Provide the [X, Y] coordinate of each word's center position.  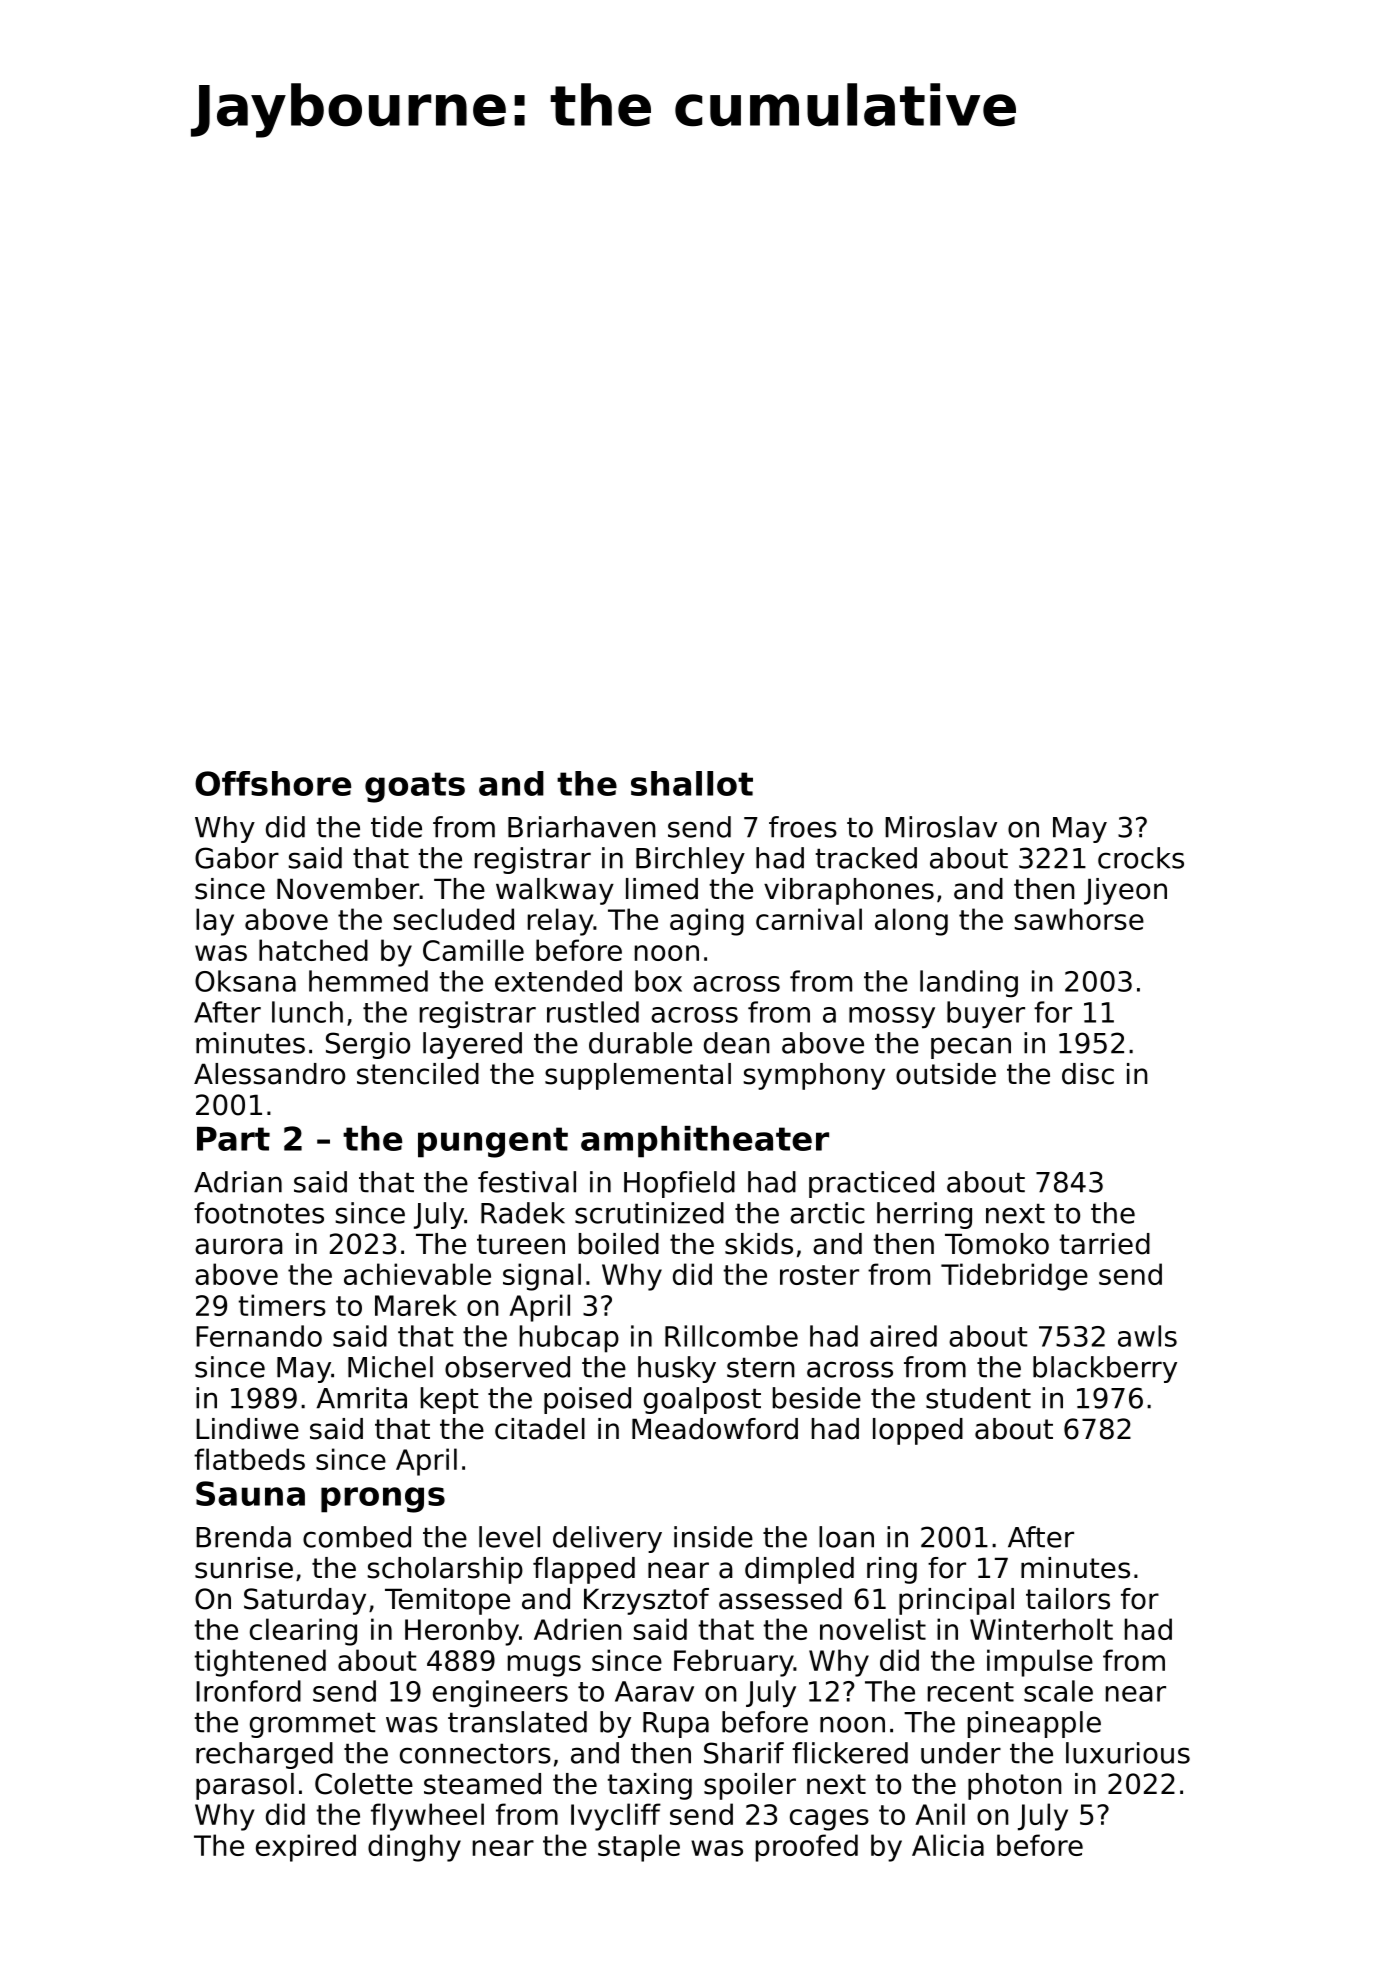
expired [306, 1848]
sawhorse [1079, 919]
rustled [593, 1012]
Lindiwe [247, 1429]
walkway [555, 891]
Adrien [578, 1629]
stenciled [418, 1074]
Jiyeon [1125, 891]
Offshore [273, 783]
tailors [1068, 1599]
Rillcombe [731, 1336]
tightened [260, 1663]
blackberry [1105, 1369]
